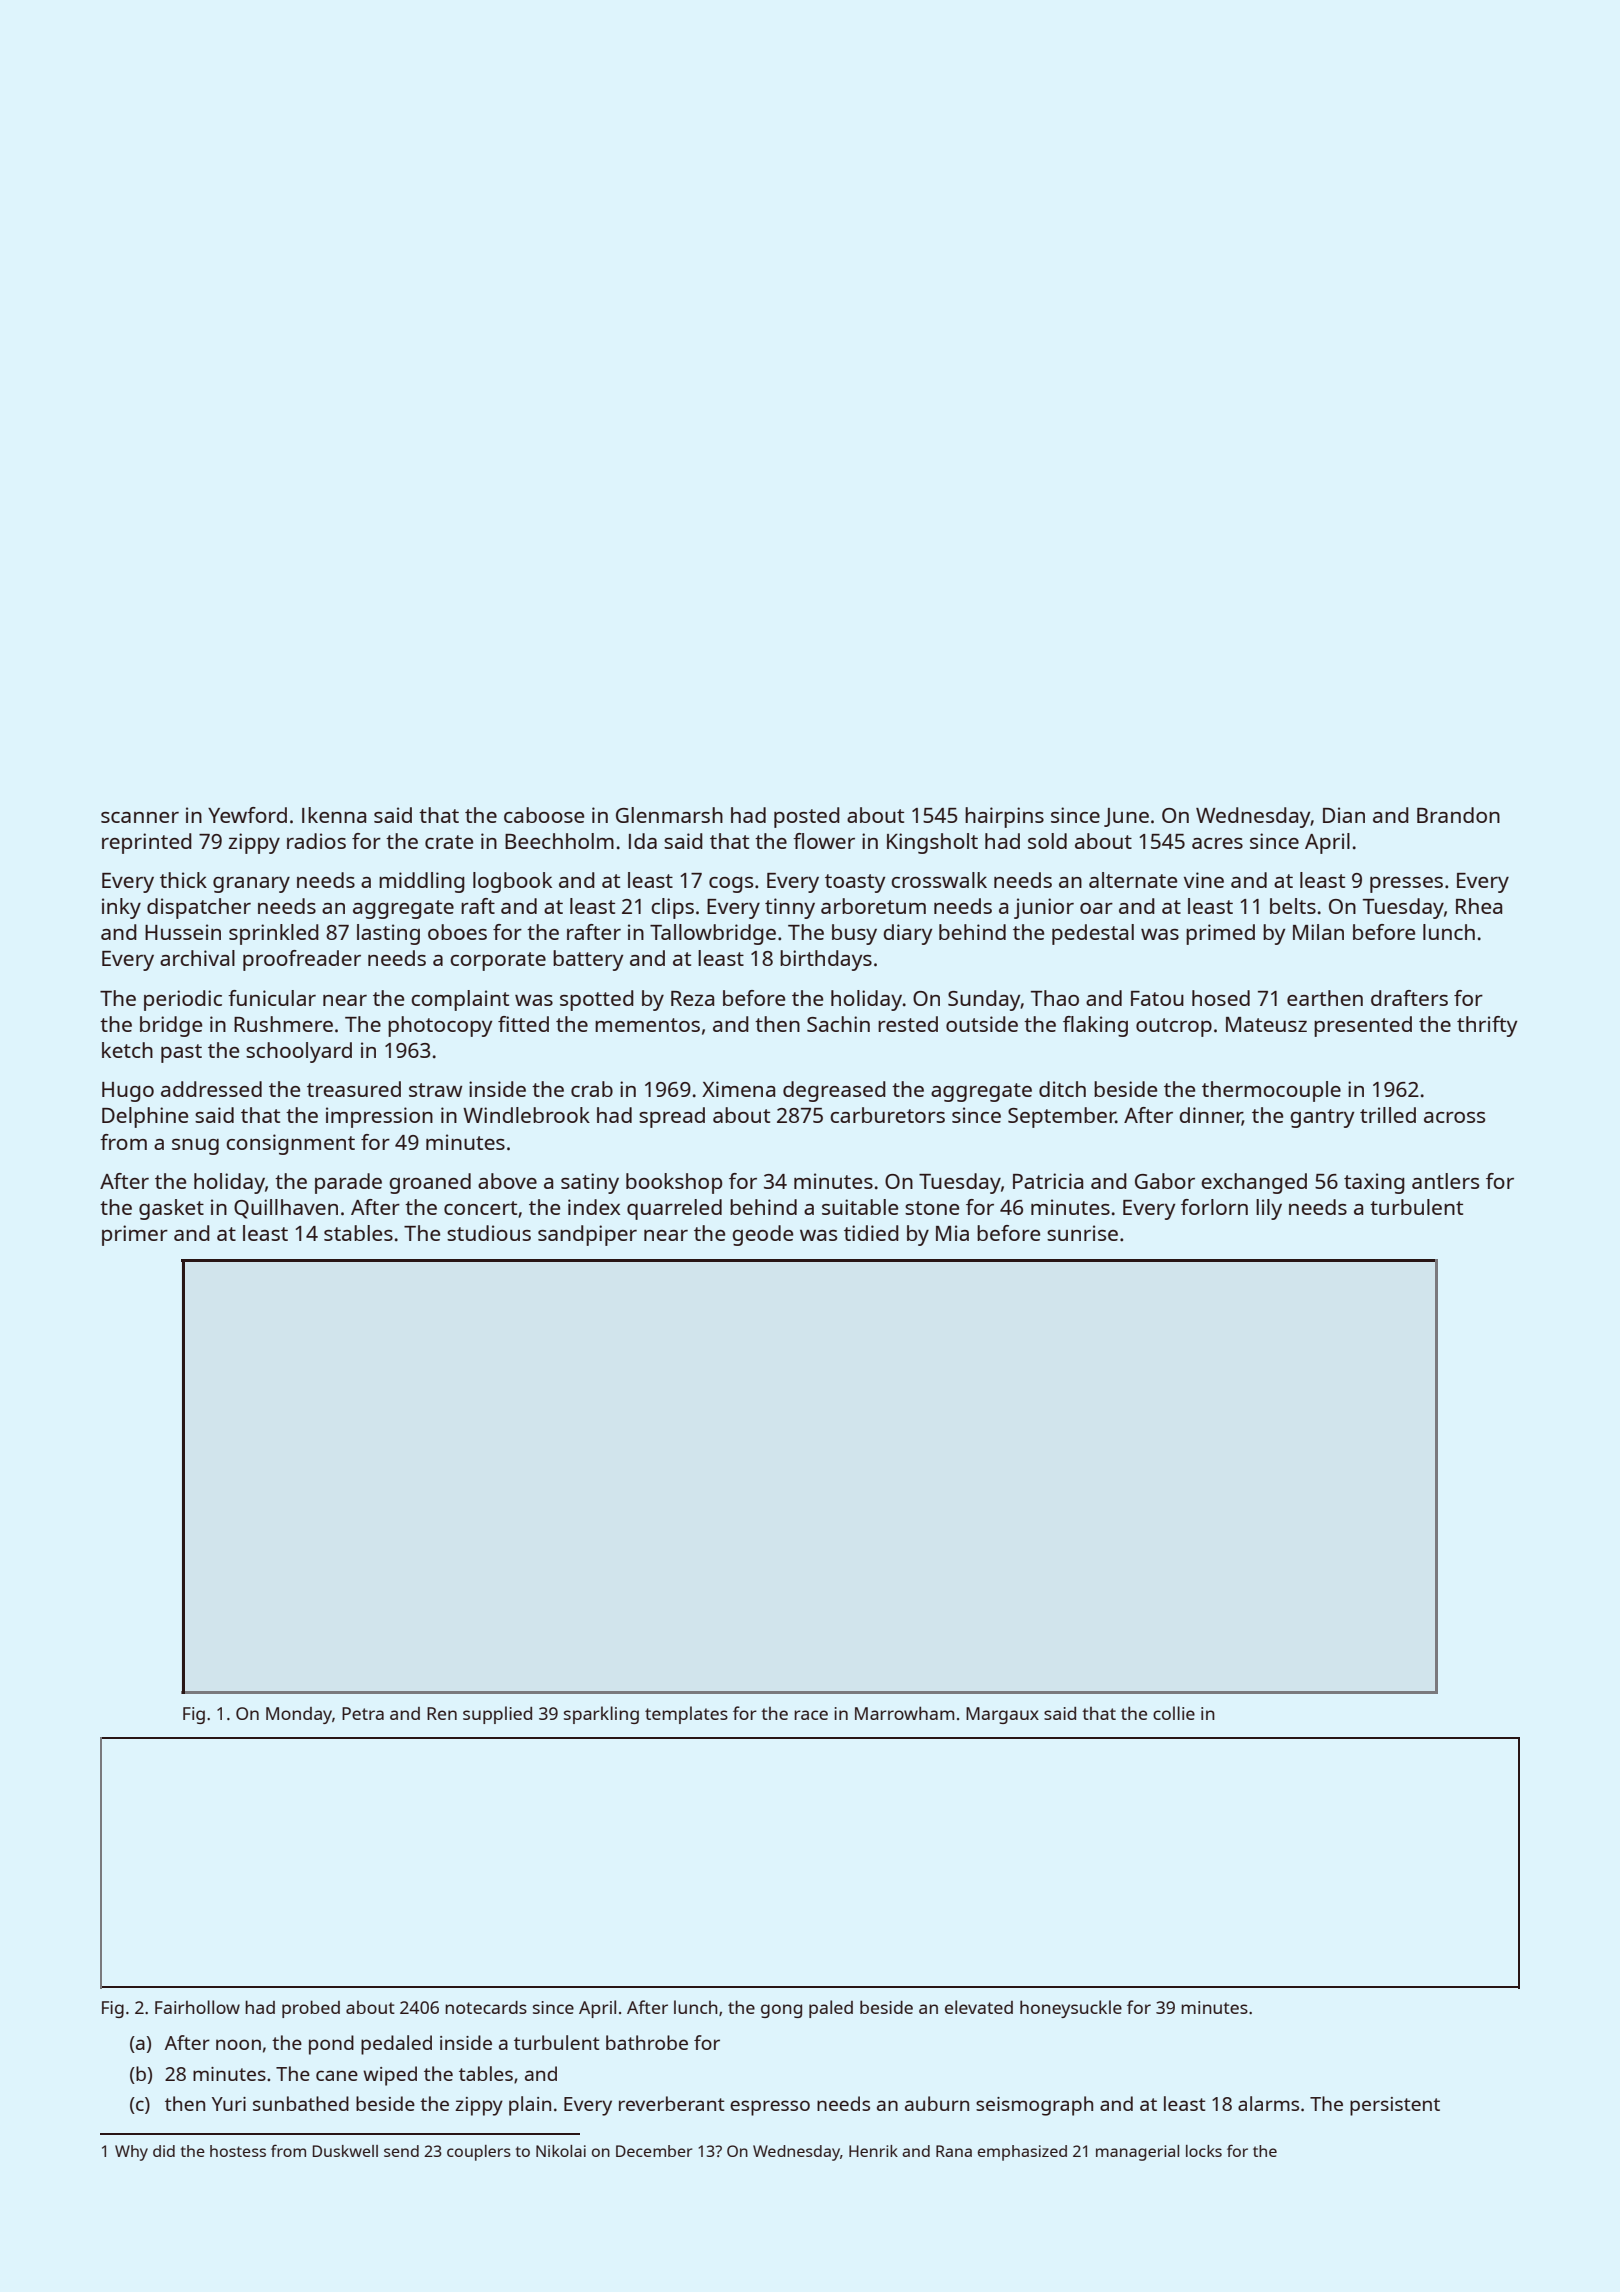 This image has height=2292, width=1620. I want to click on inky, so click(121, 908).
